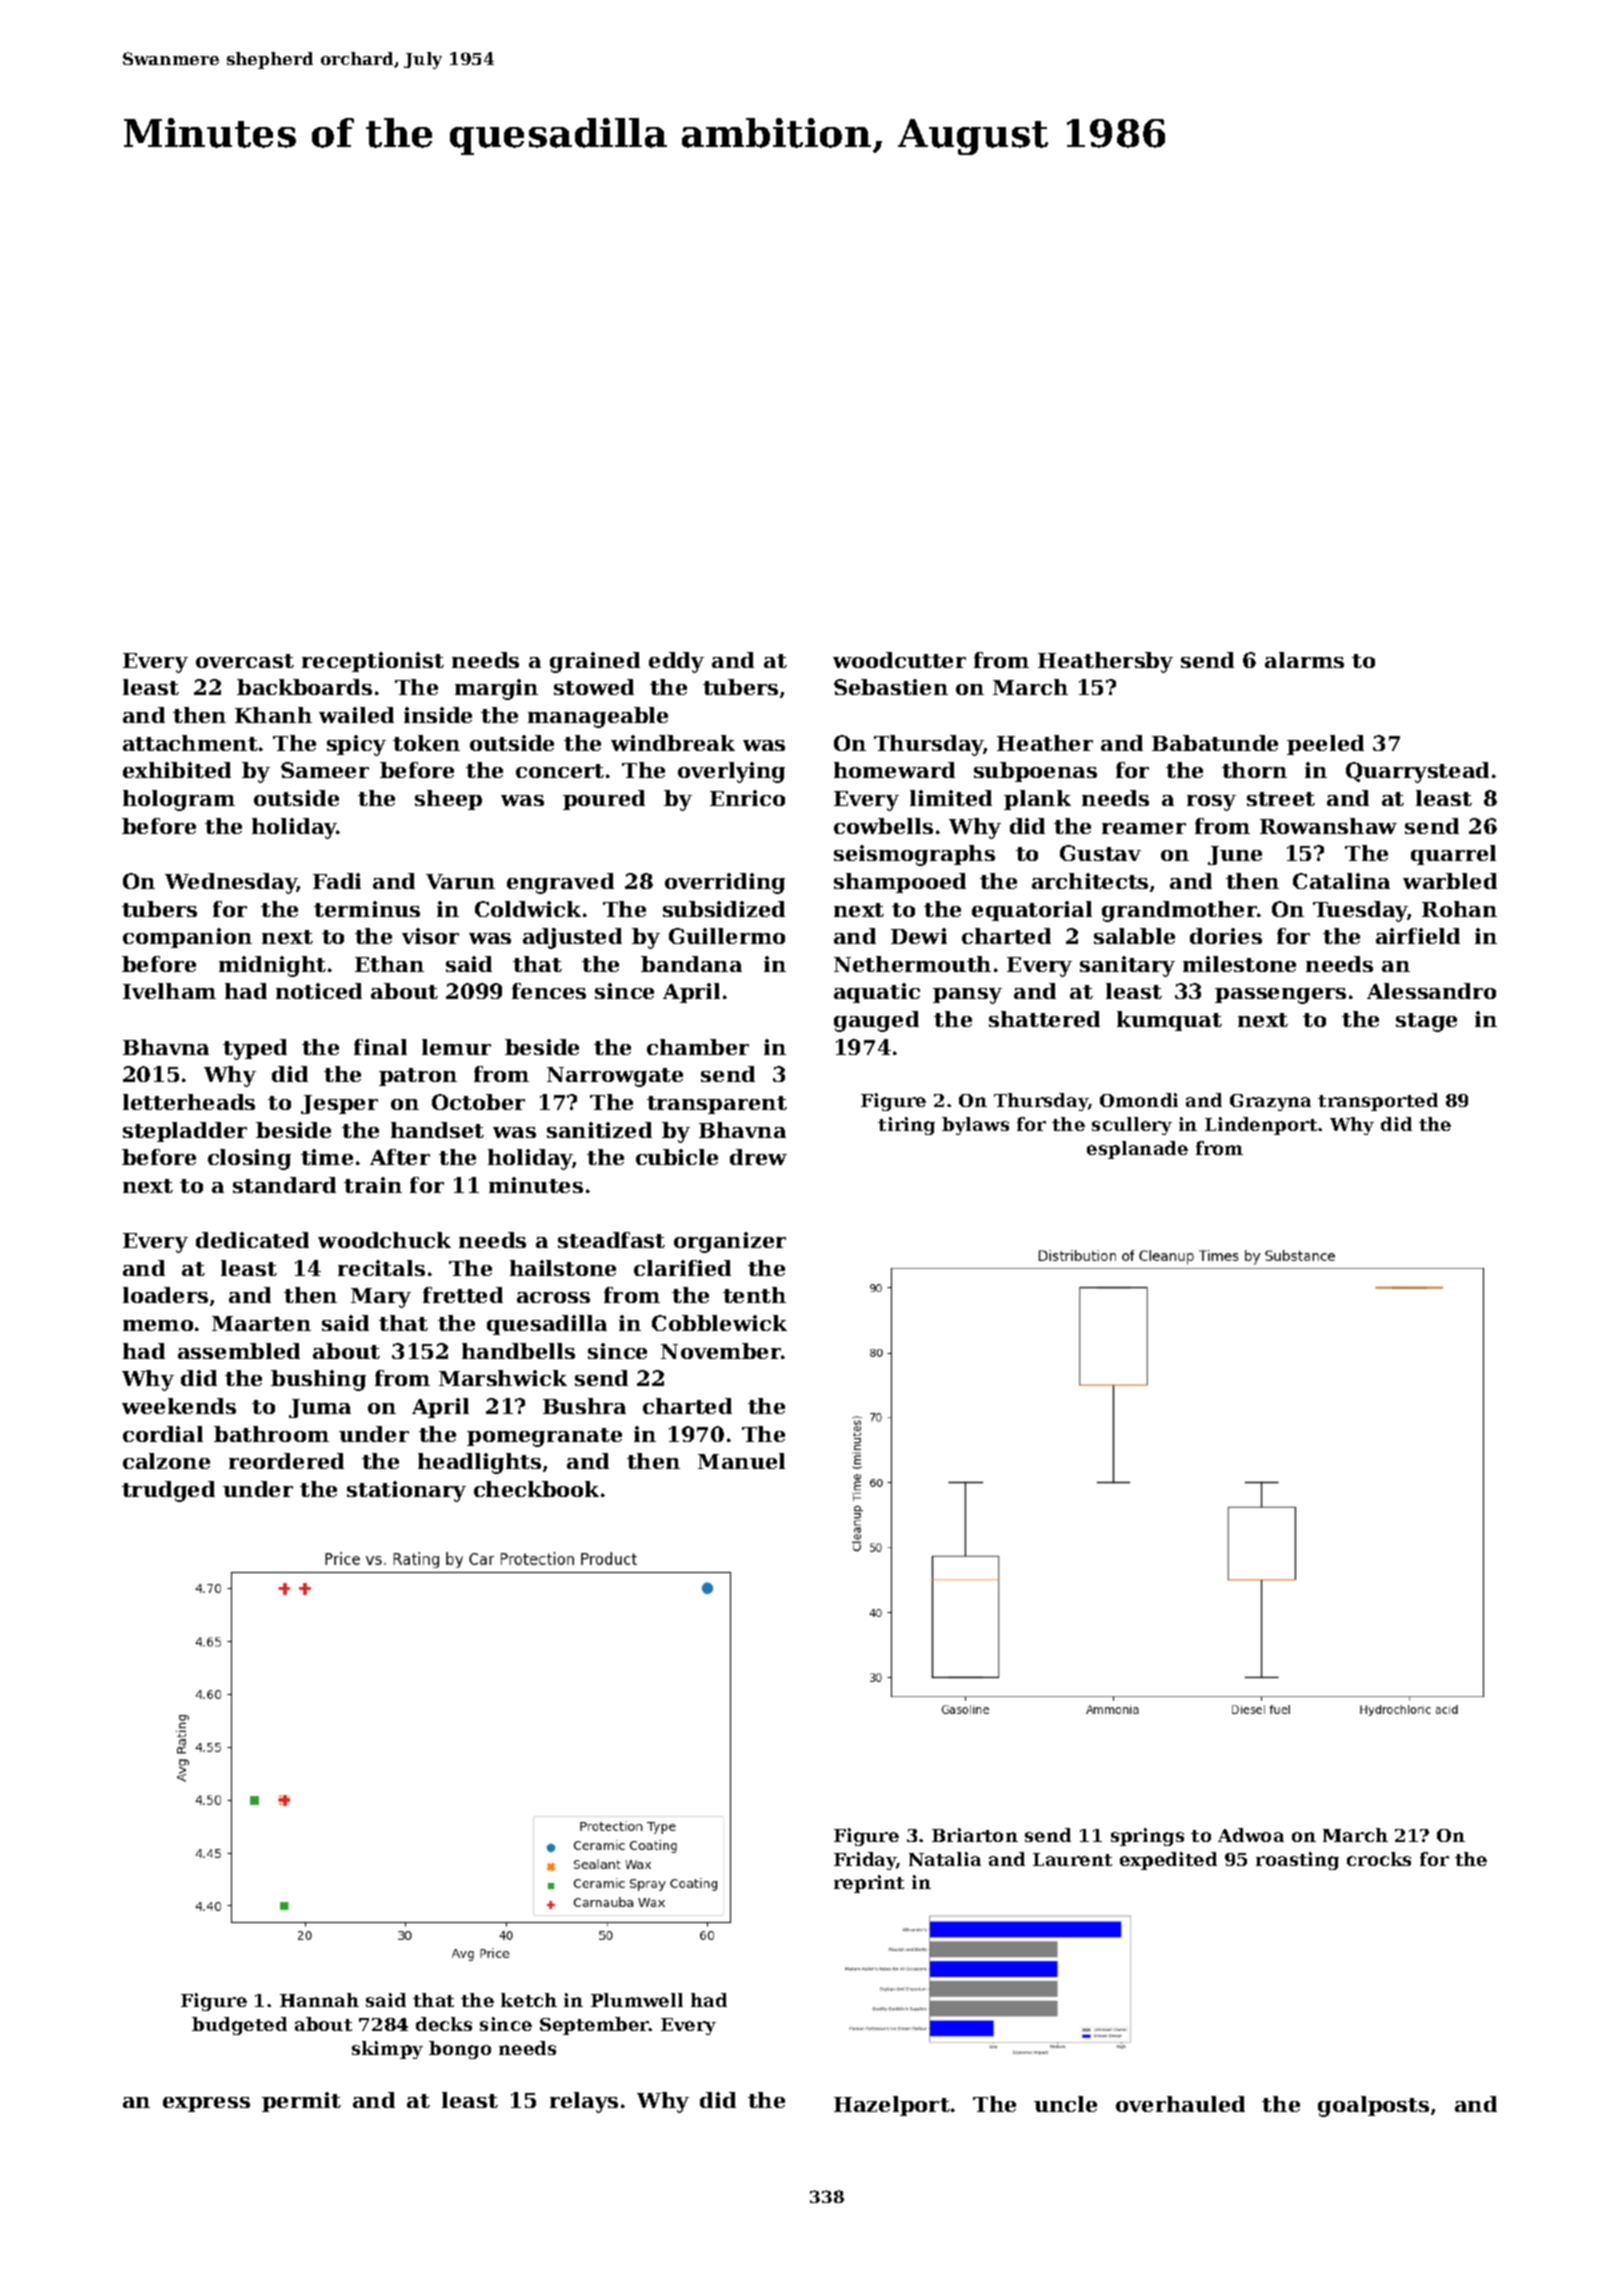  Describe the element at coordinates (536, 1489) in the image. I see `checkbook` at that location.
